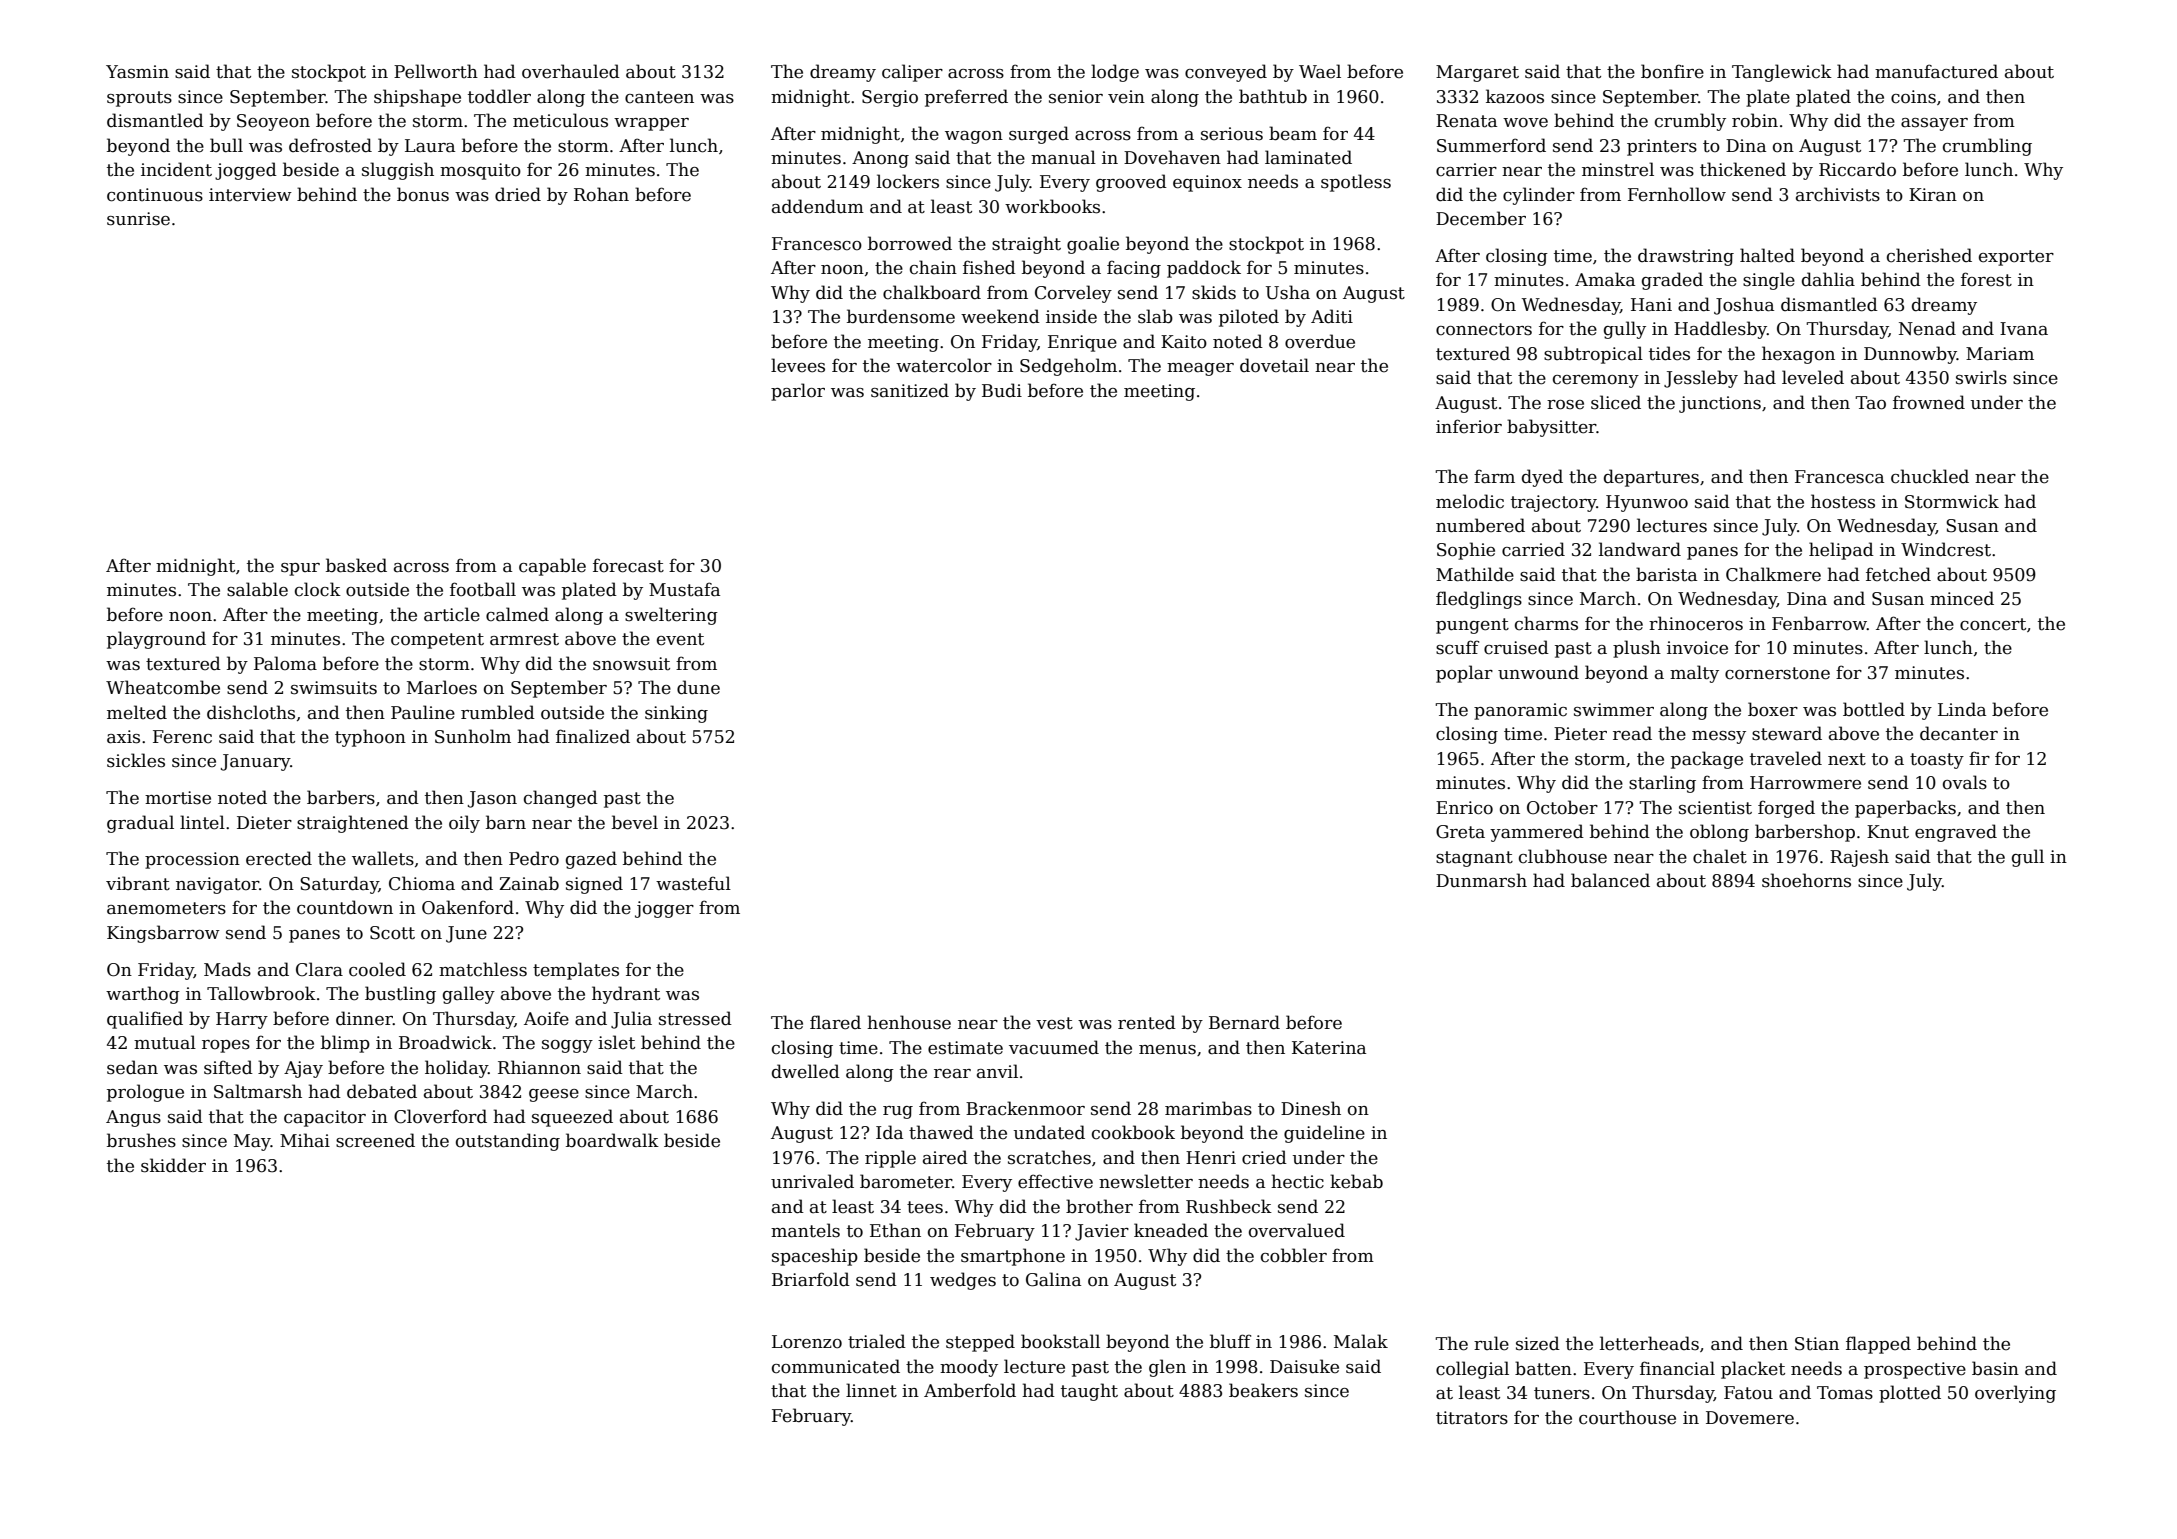  What do you see at coordinates (871, 1390) in the image?
I see `linnet` at bounding box center [871, 1390].
